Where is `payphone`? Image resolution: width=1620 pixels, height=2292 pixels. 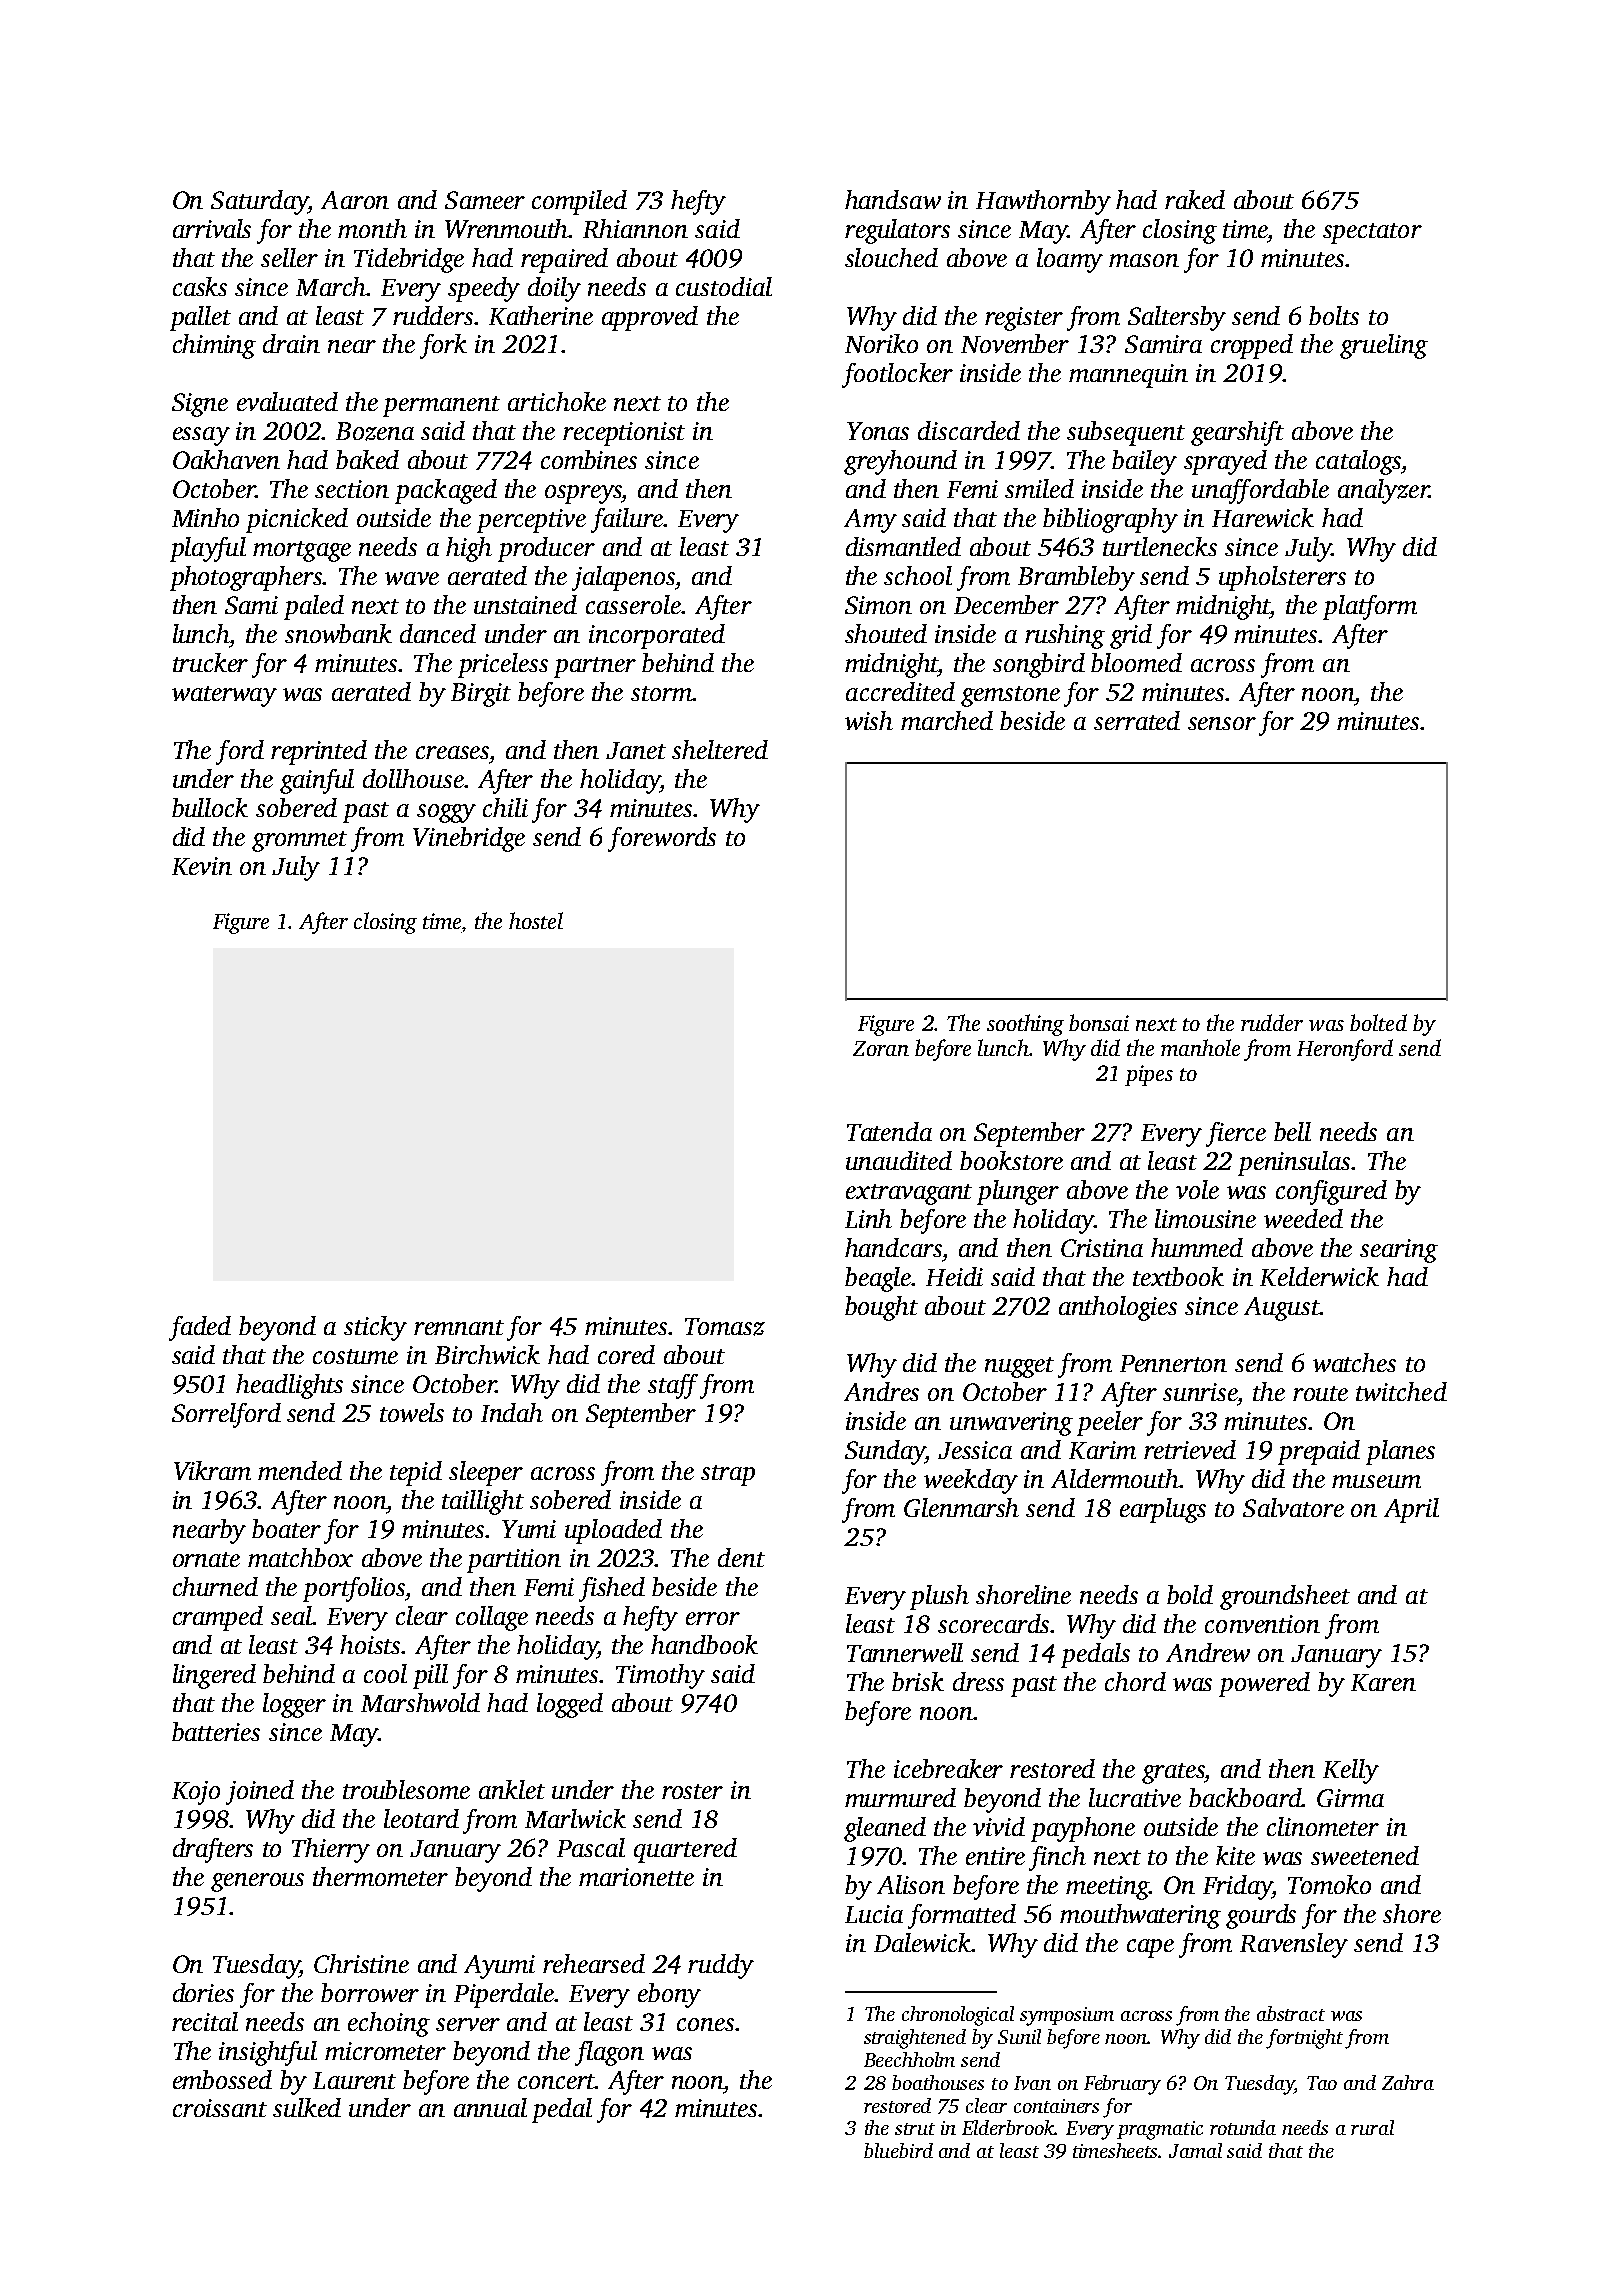
payphone is located at coordinates (1083, 1829).
